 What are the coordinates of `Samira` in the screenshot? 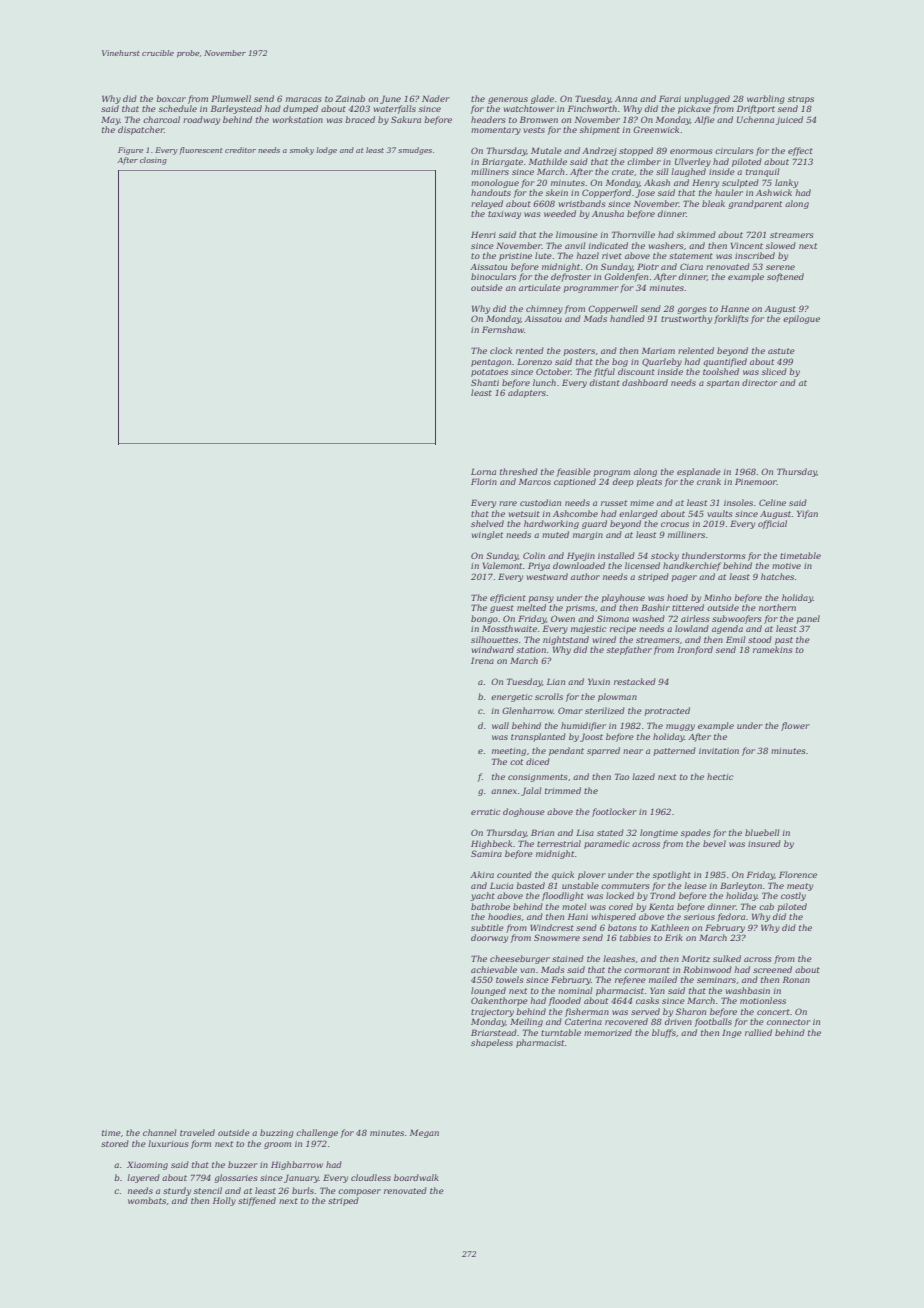 It's located at (486, 853).
